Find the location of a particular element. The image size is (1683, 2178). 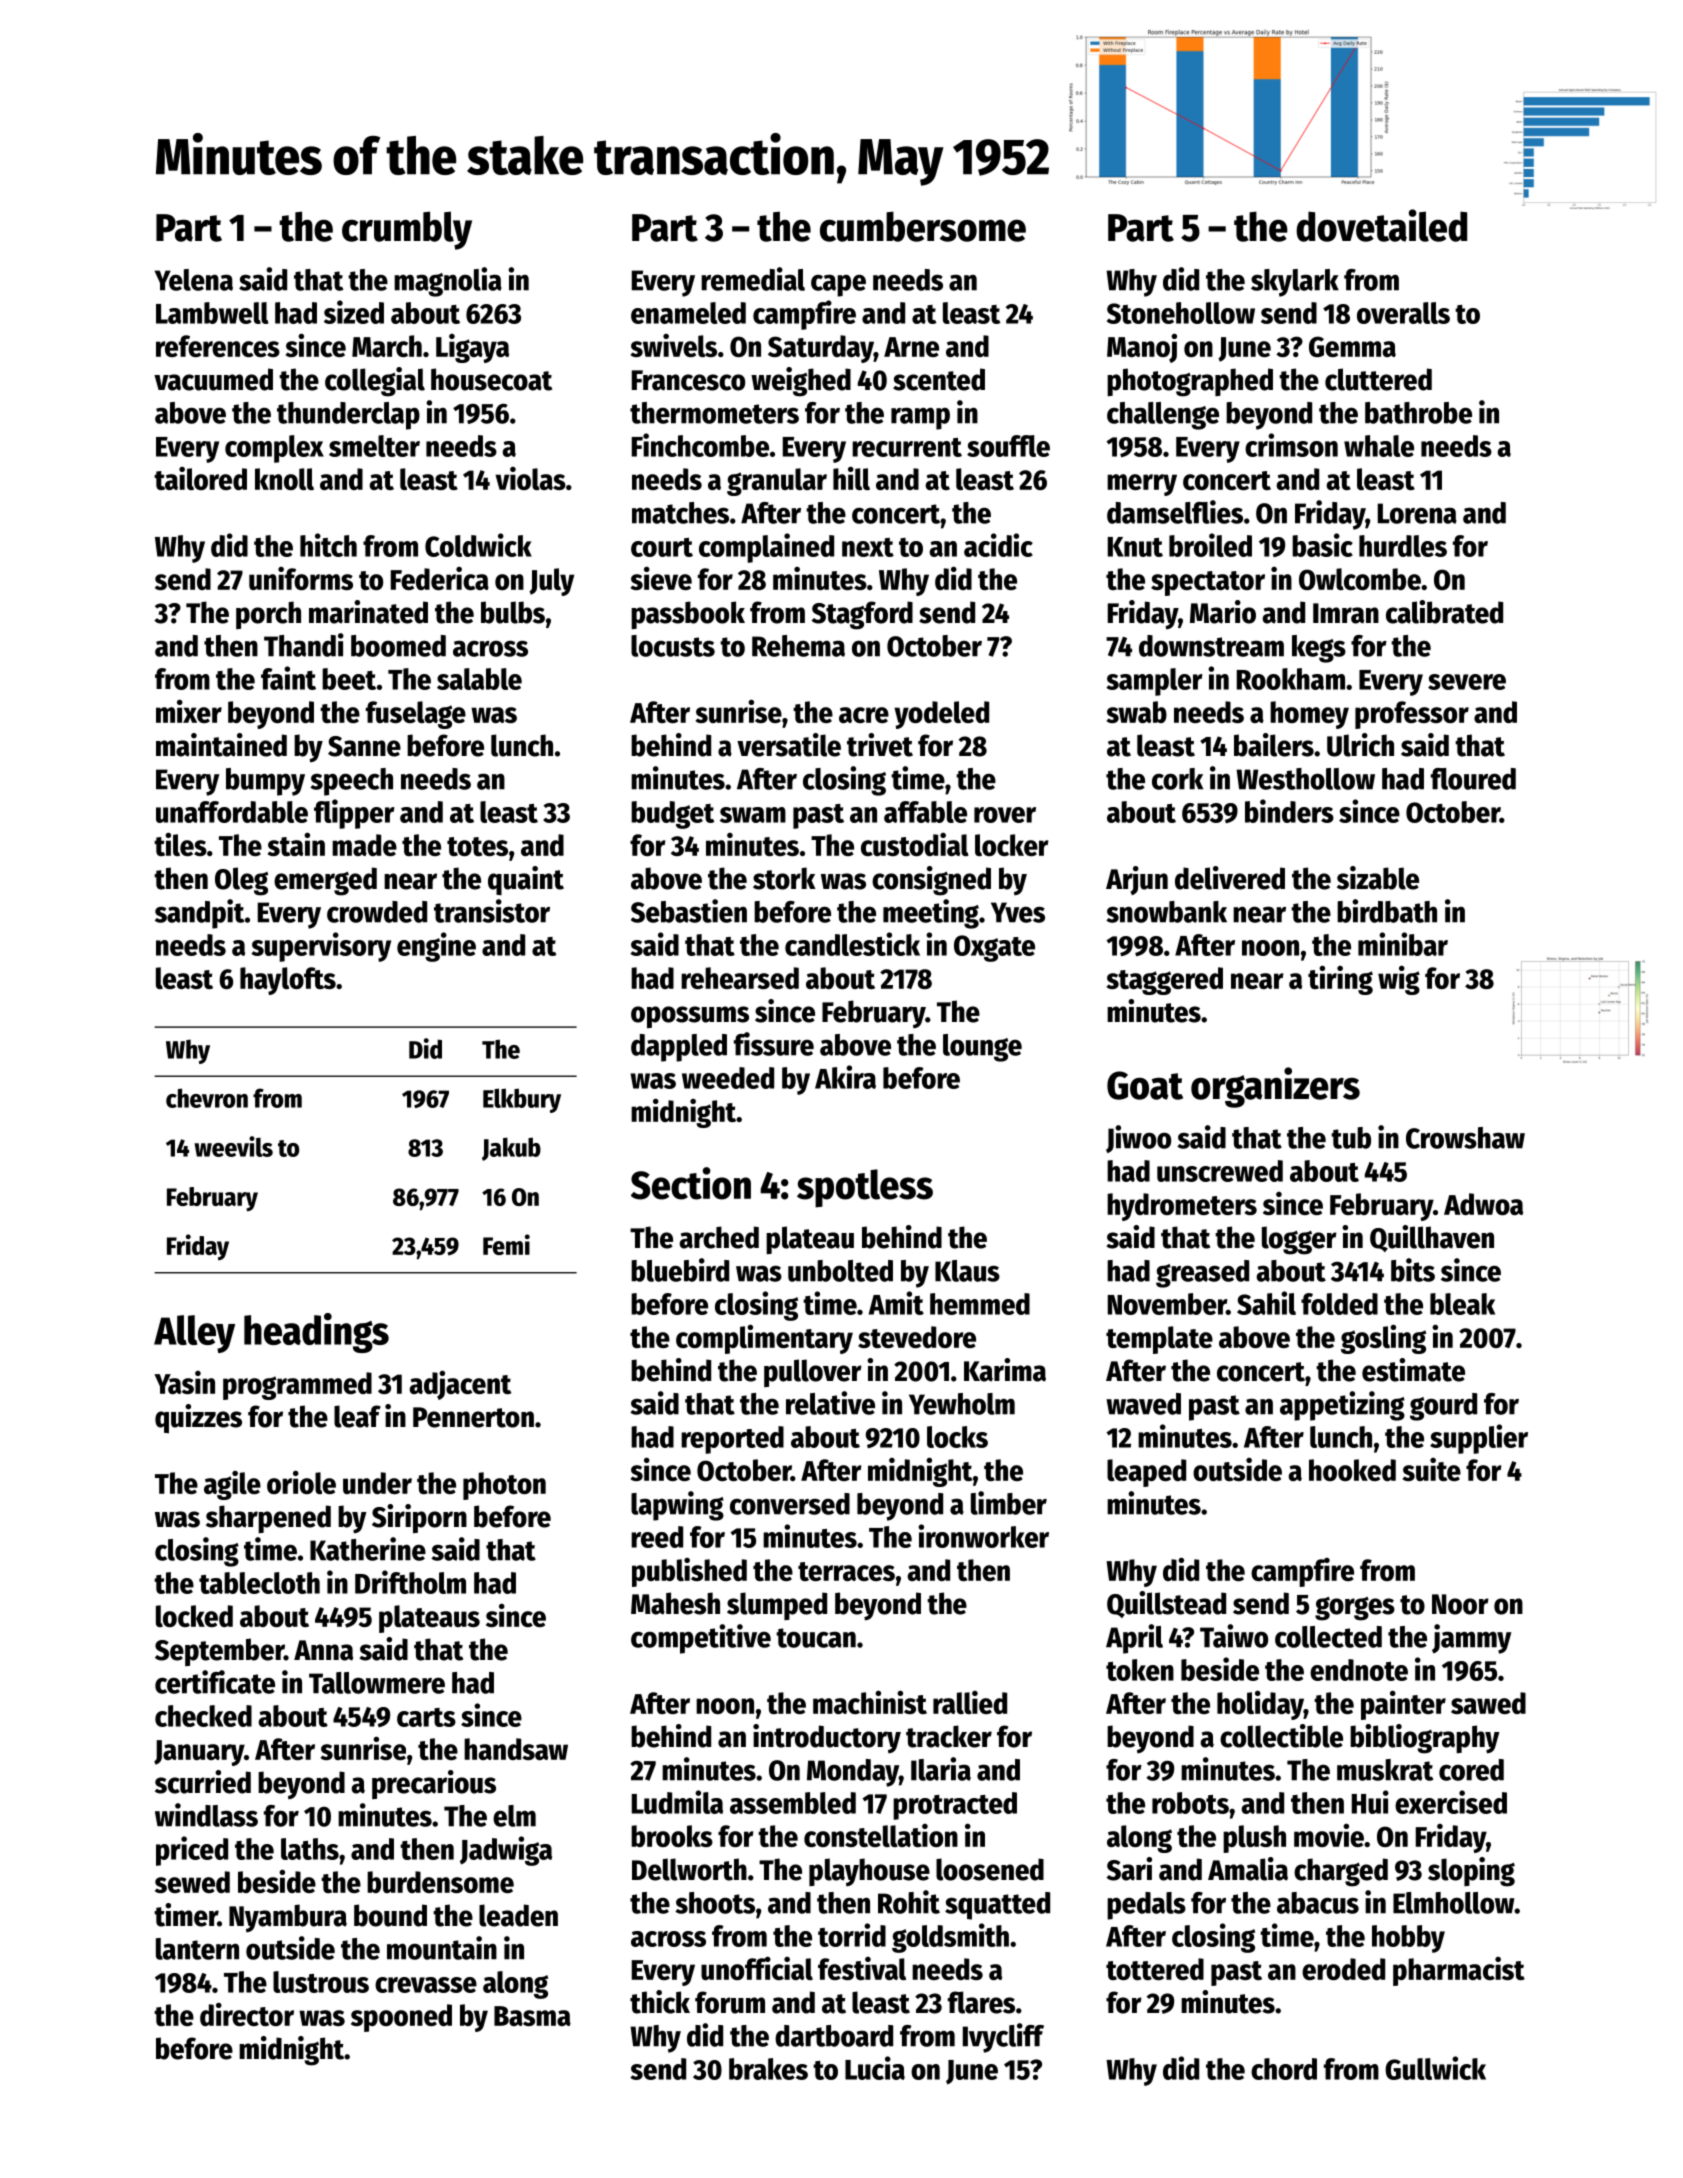

Taiwo is located at coordinates (1234, 1636).
